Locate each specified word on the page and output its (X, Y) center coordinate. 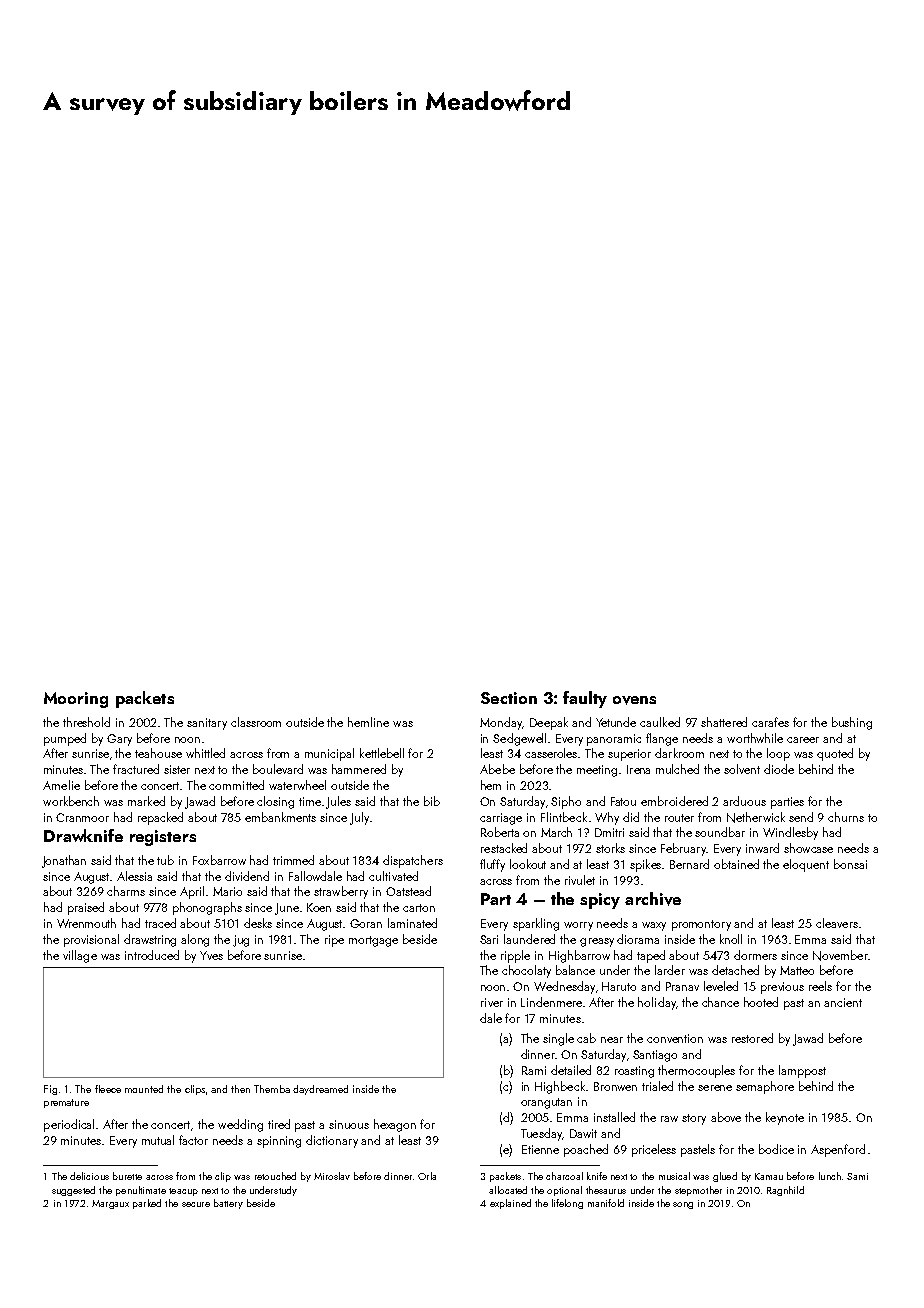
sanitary (207, 724)
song (683, 1205)
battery (228, 1204)
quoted (835, 754)
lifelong (567, 1204)
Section (509, 698)
